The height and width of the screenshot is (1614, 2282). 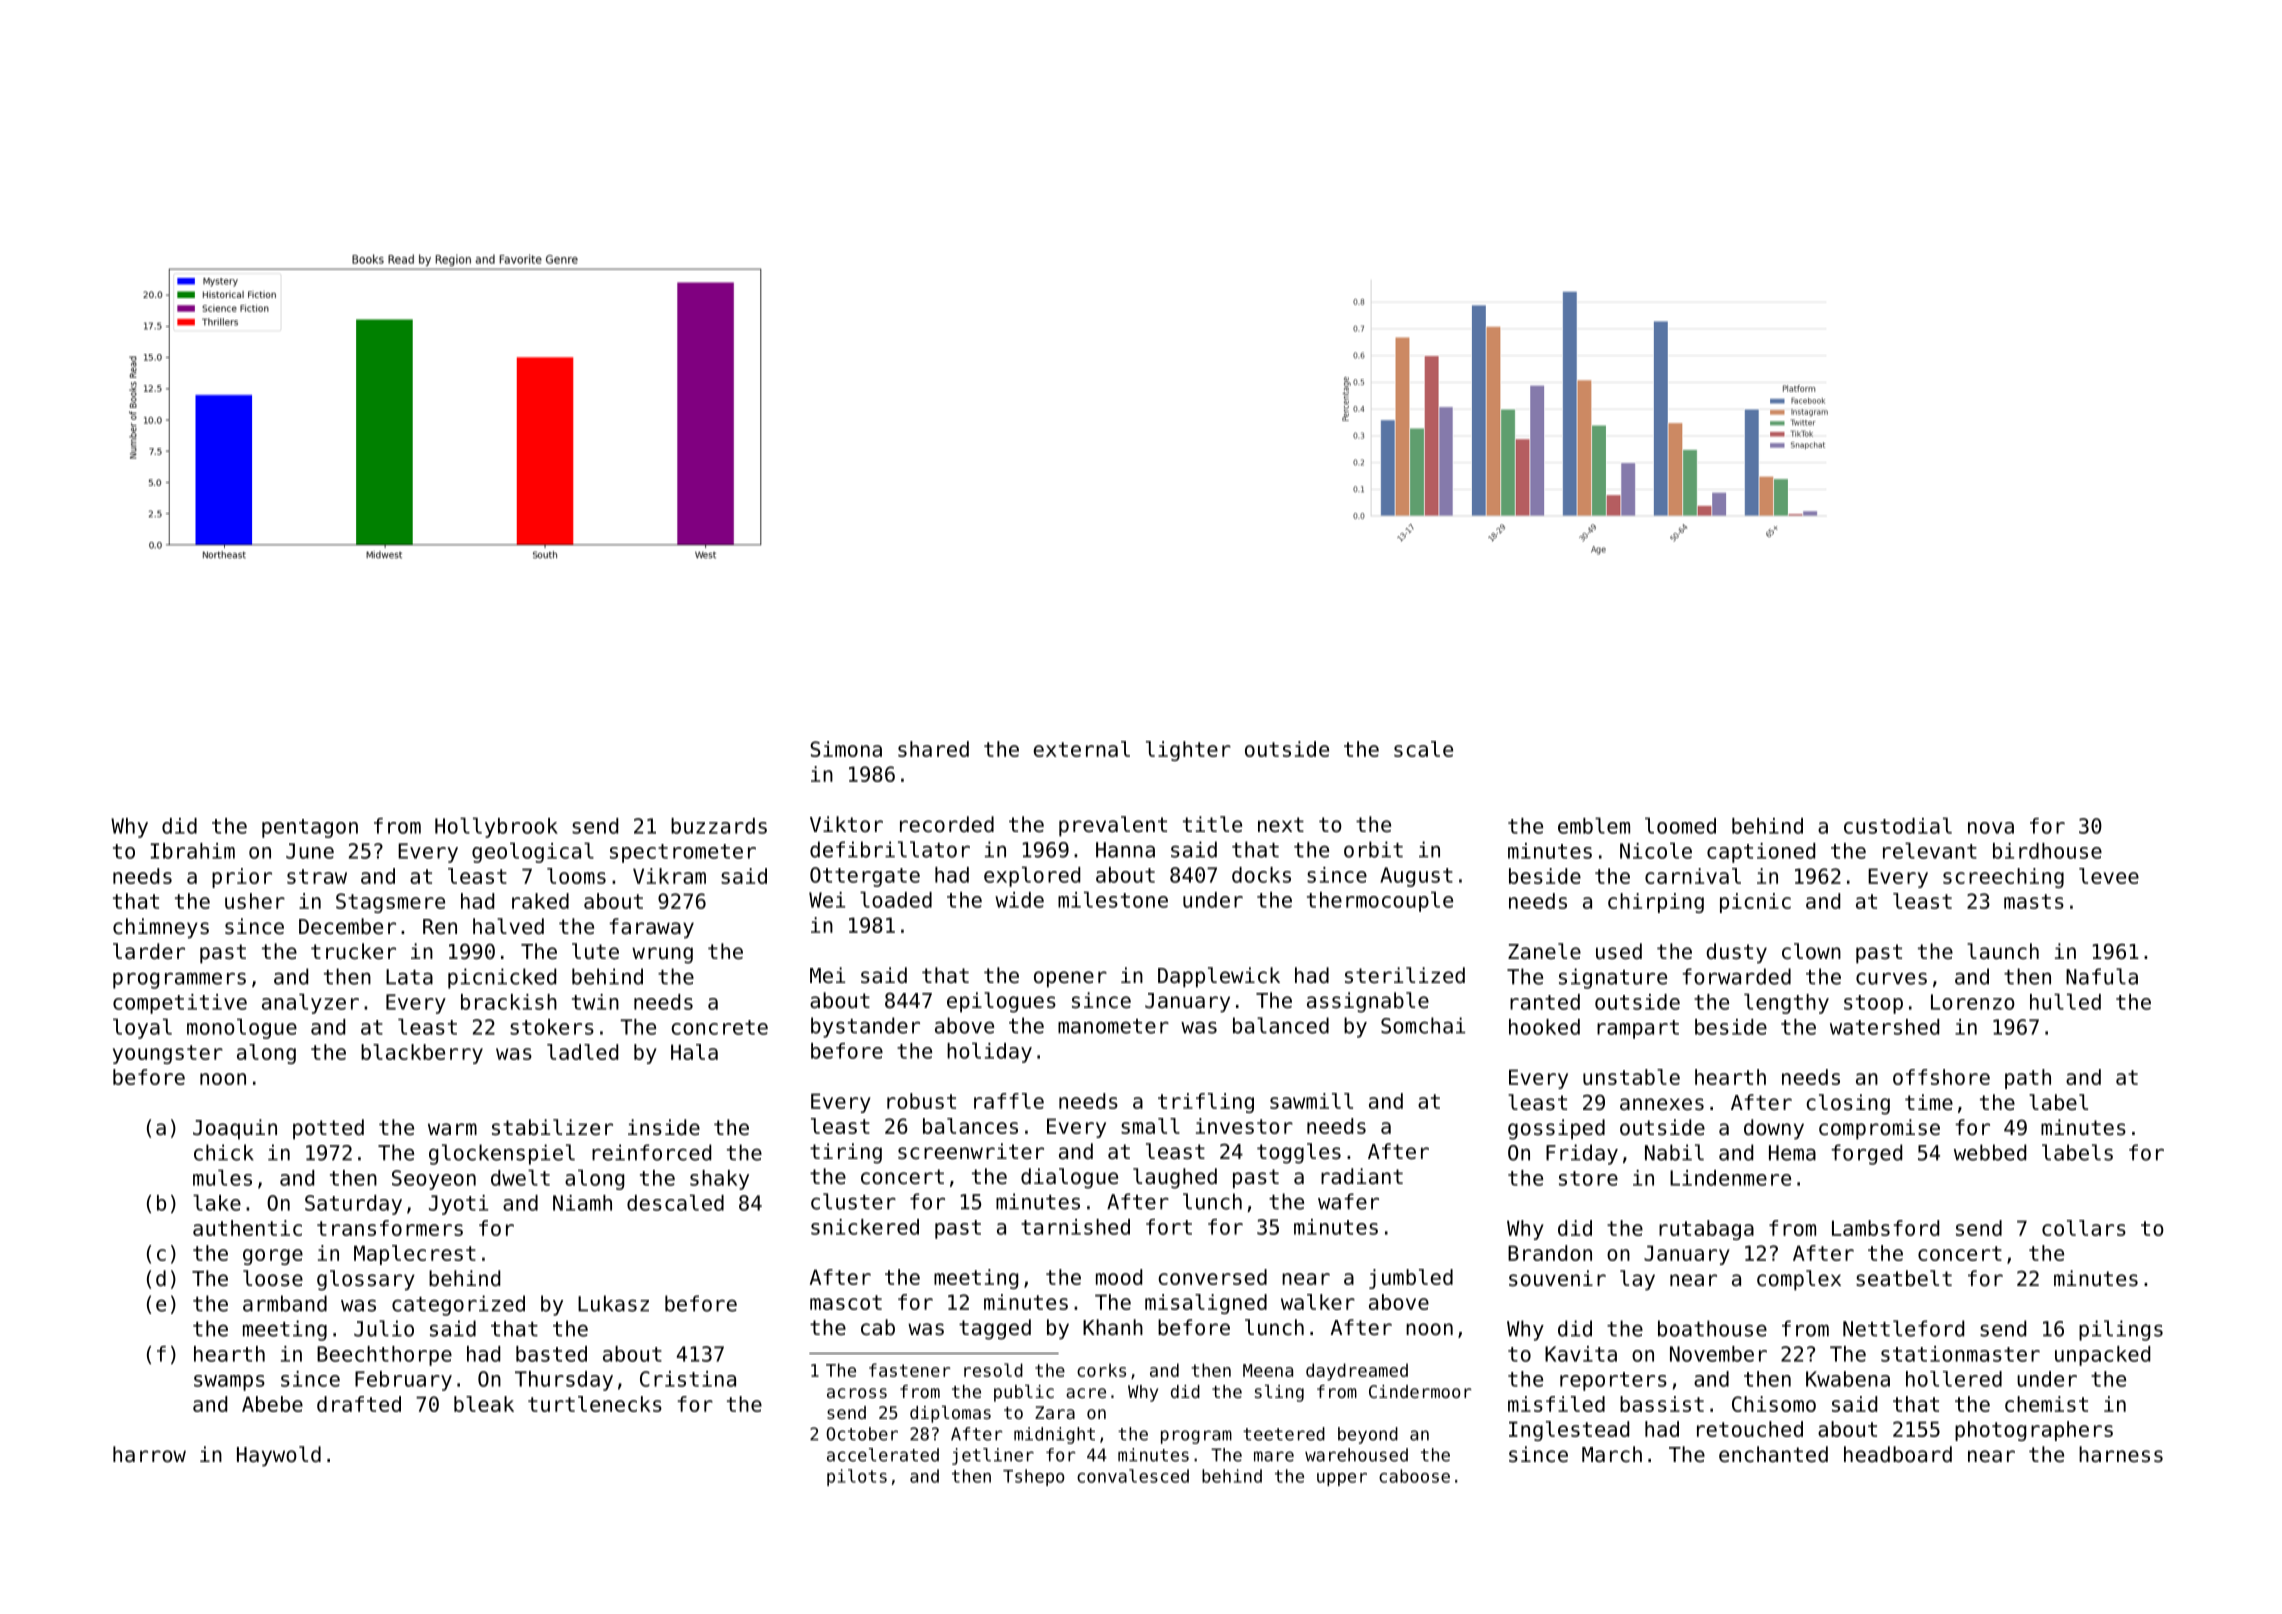 What do you see at coordinates (1730, 1178) in the screenshot?
I see `Lindenmere` at bounding box center [1730, 1178].
